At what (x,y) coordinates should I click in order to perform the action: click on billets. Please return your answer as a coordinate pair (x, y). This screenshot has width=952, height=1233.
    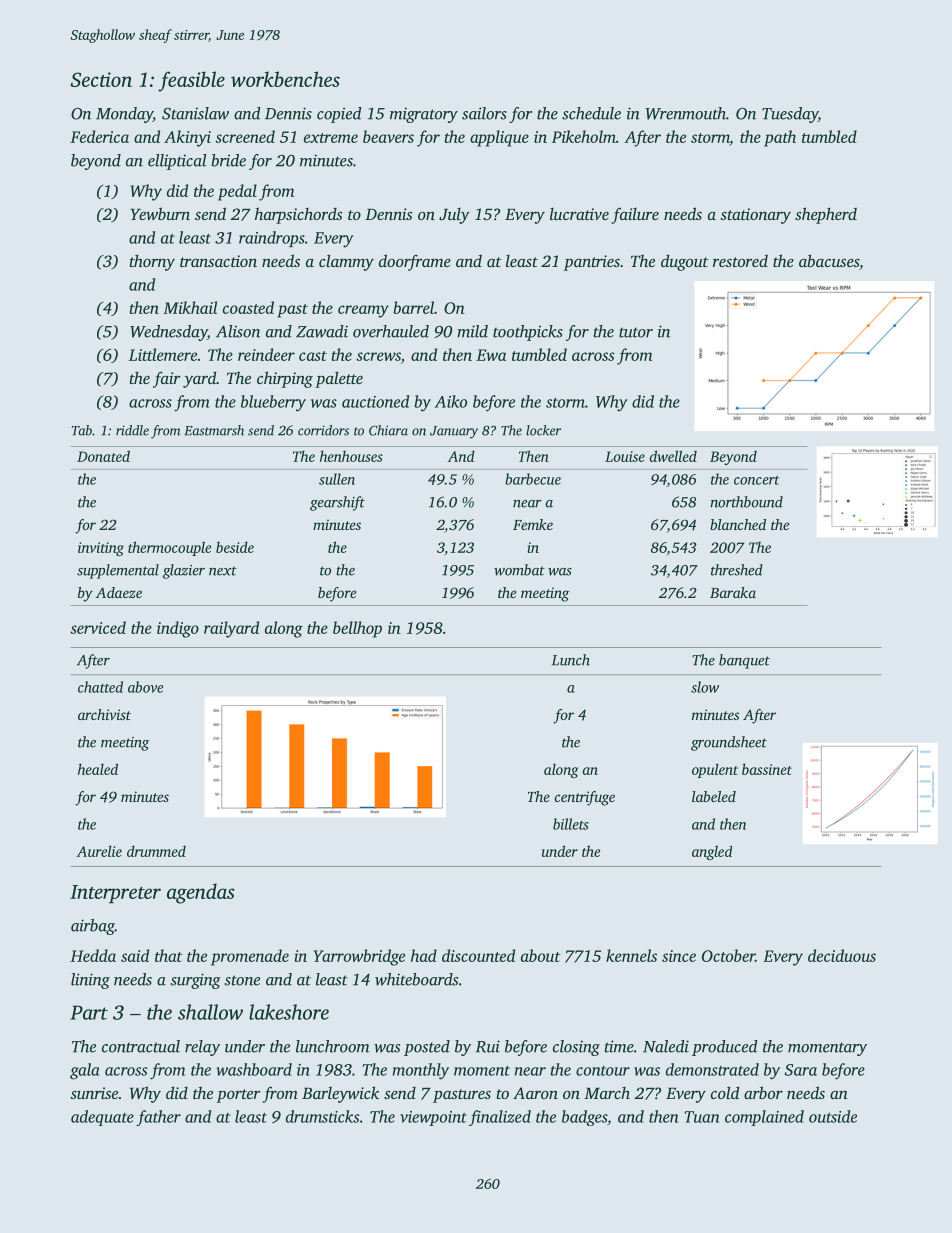
    Looking at the image, I should click on (571, 824).
